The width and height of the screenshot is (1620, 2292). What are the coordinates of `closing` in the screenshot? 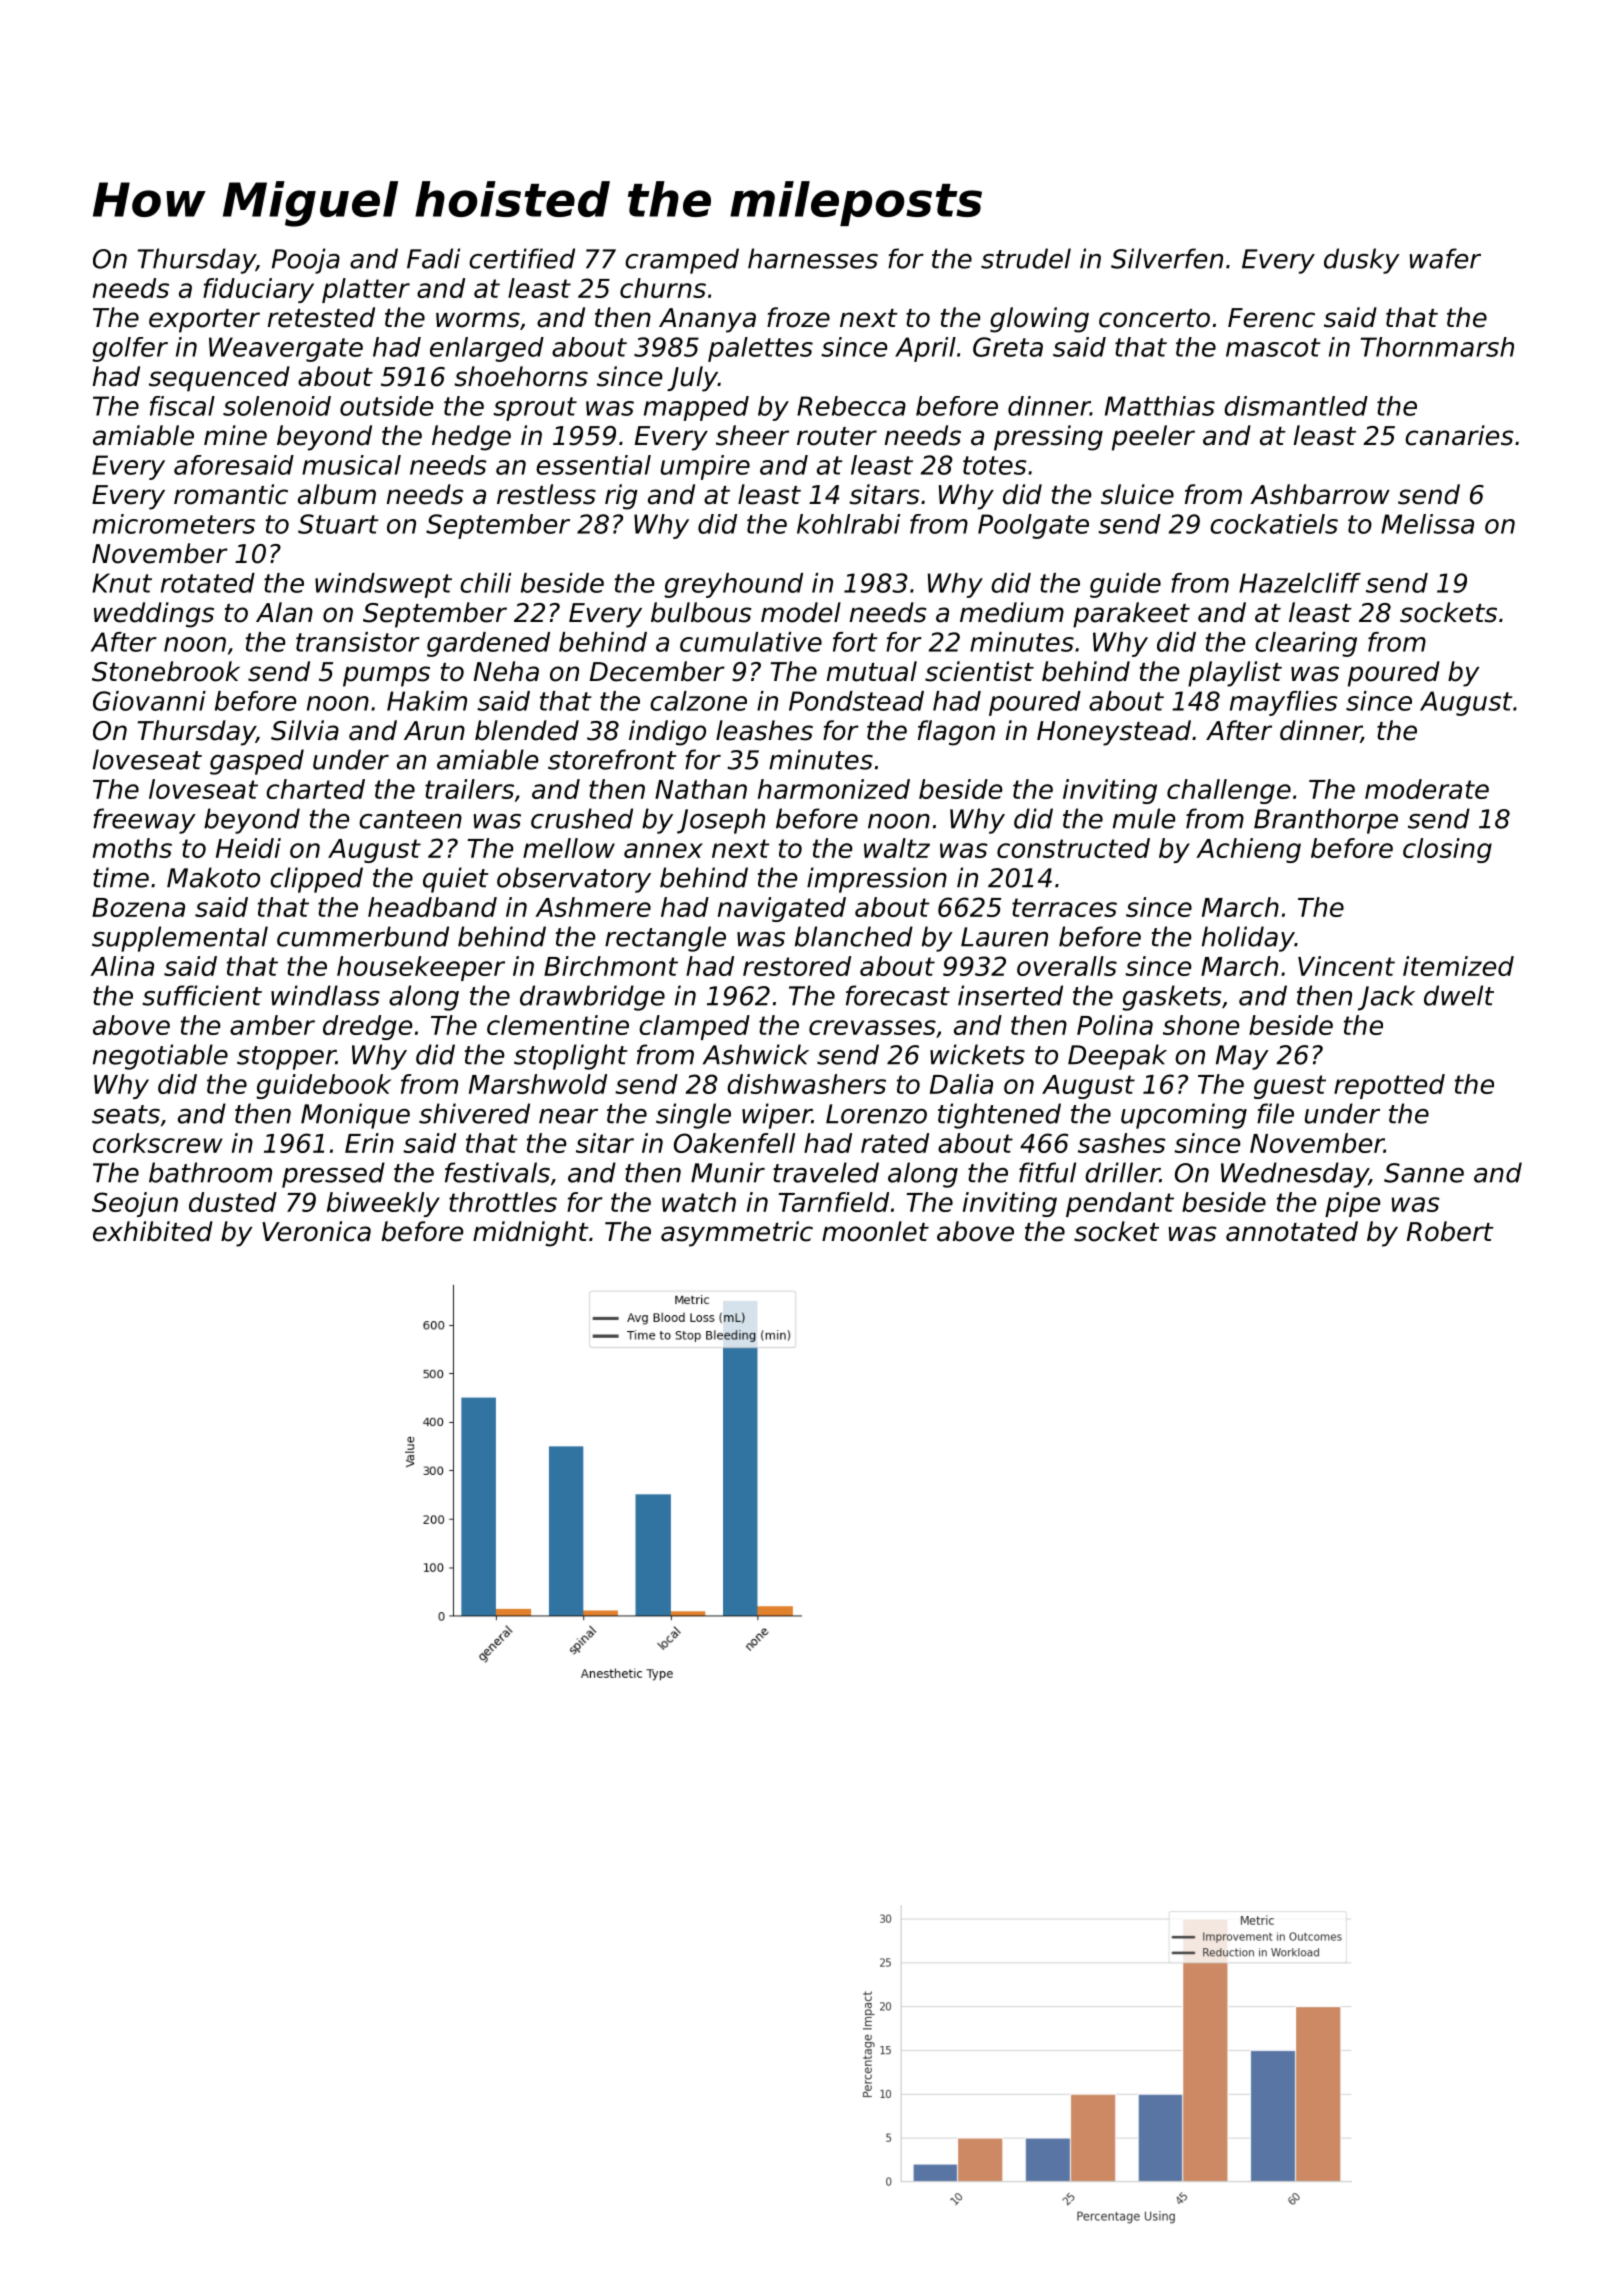 It's located at (1447, 850).
